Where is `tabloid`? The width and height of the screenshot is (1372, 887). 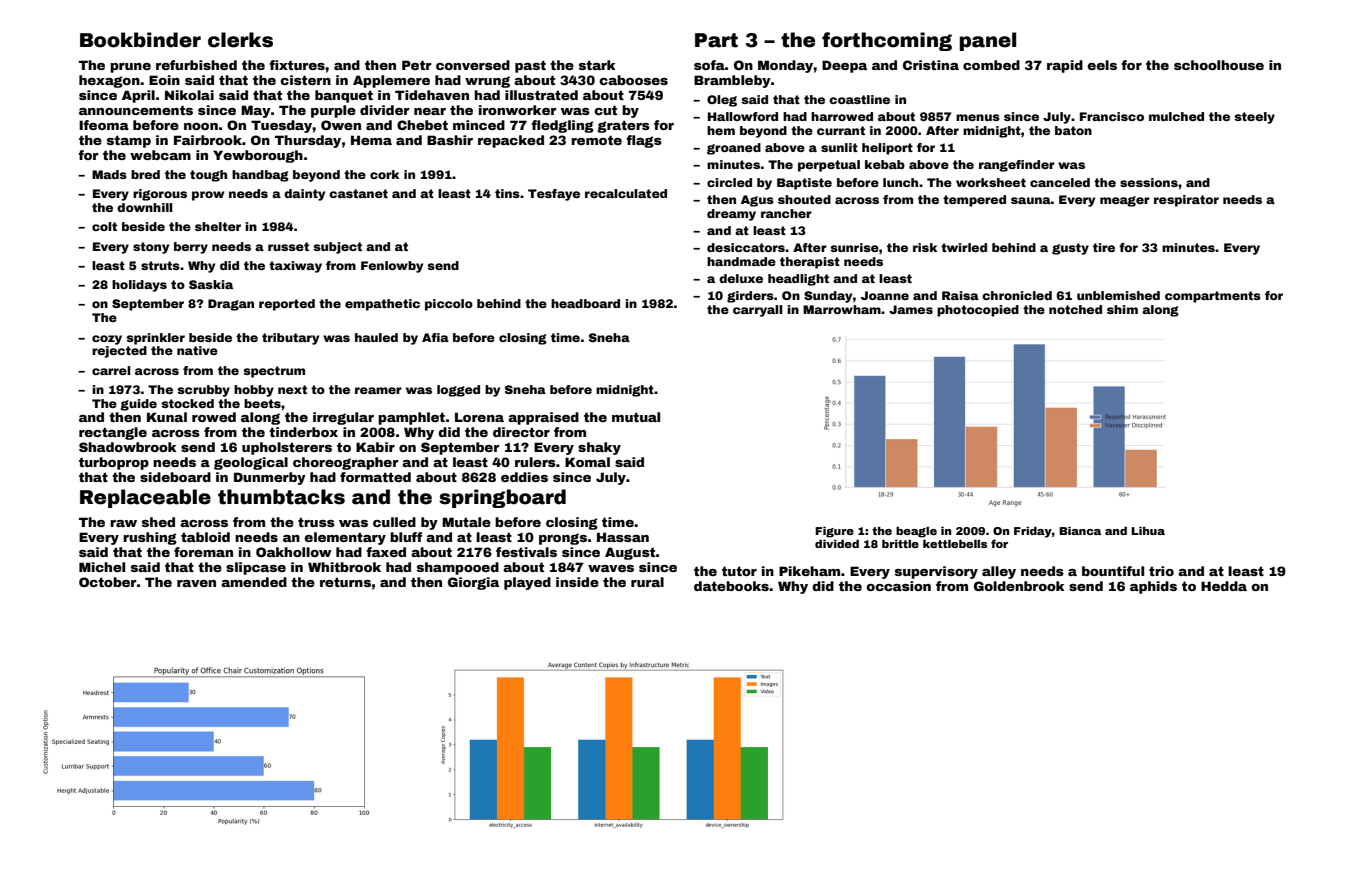 tabloid is located at coordinates (205, 537).
